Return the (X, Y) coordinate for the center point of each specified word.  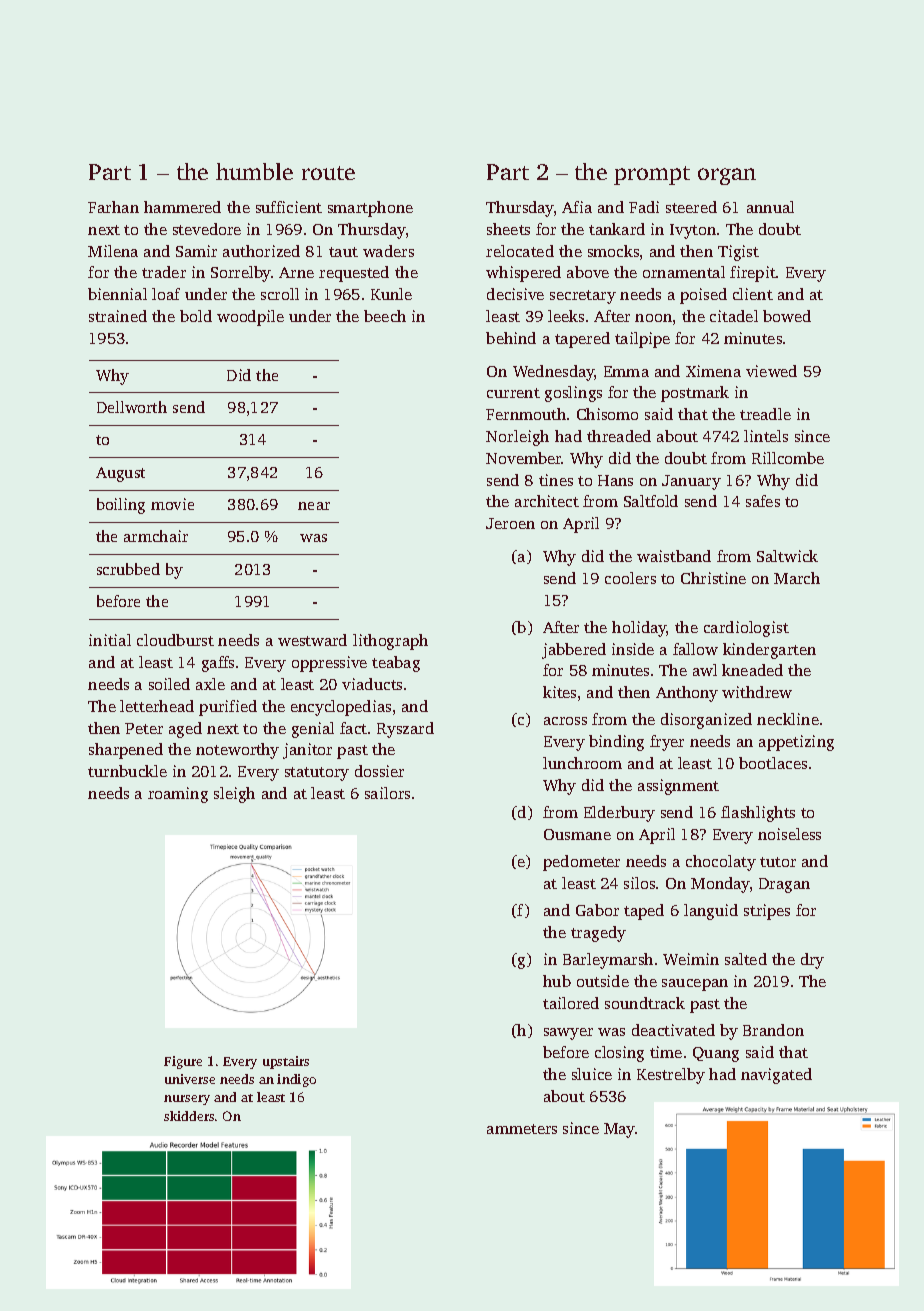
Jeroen (510, 523)
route (328, 173)
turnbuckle (127, 771)
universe (190, 1079)
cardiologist (746, 629)
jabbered (574, 651)
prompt (652, 175)
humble (254, 171)
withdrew (757, 692)
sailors (387, 793)
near (314, 506)
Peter (144, 728)
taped (644, 912)
